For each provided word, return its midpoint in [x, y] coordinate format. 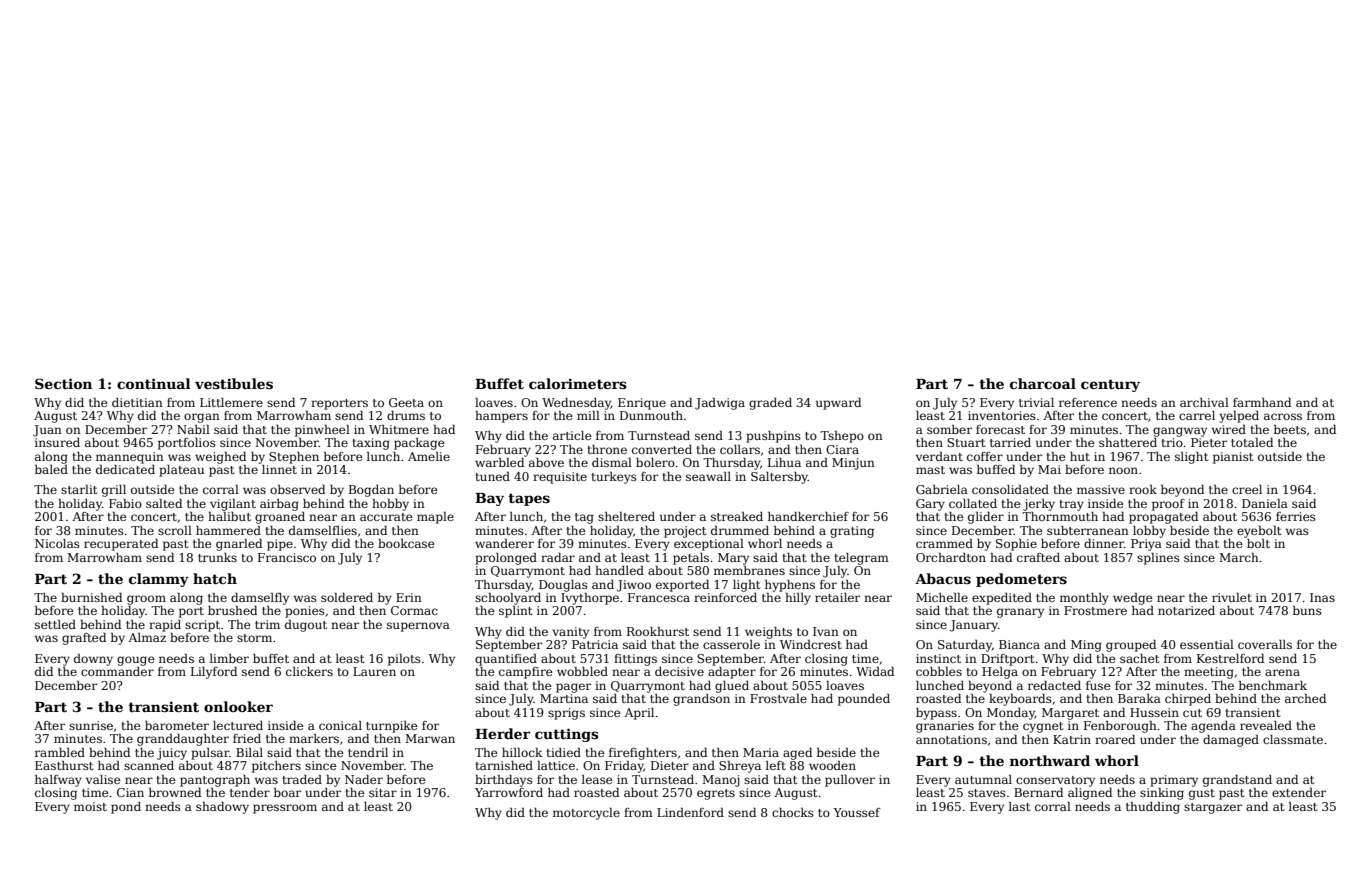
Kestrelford [1230, 658]
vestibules [234, 383]
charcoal [1043, 383]
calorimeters [578, 383]
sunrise [91, 725]
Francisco [287, 557]
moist [90, 806]
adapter [732, 673]
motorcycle [586, 814]
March [1239, 557]
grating [852, 532]
